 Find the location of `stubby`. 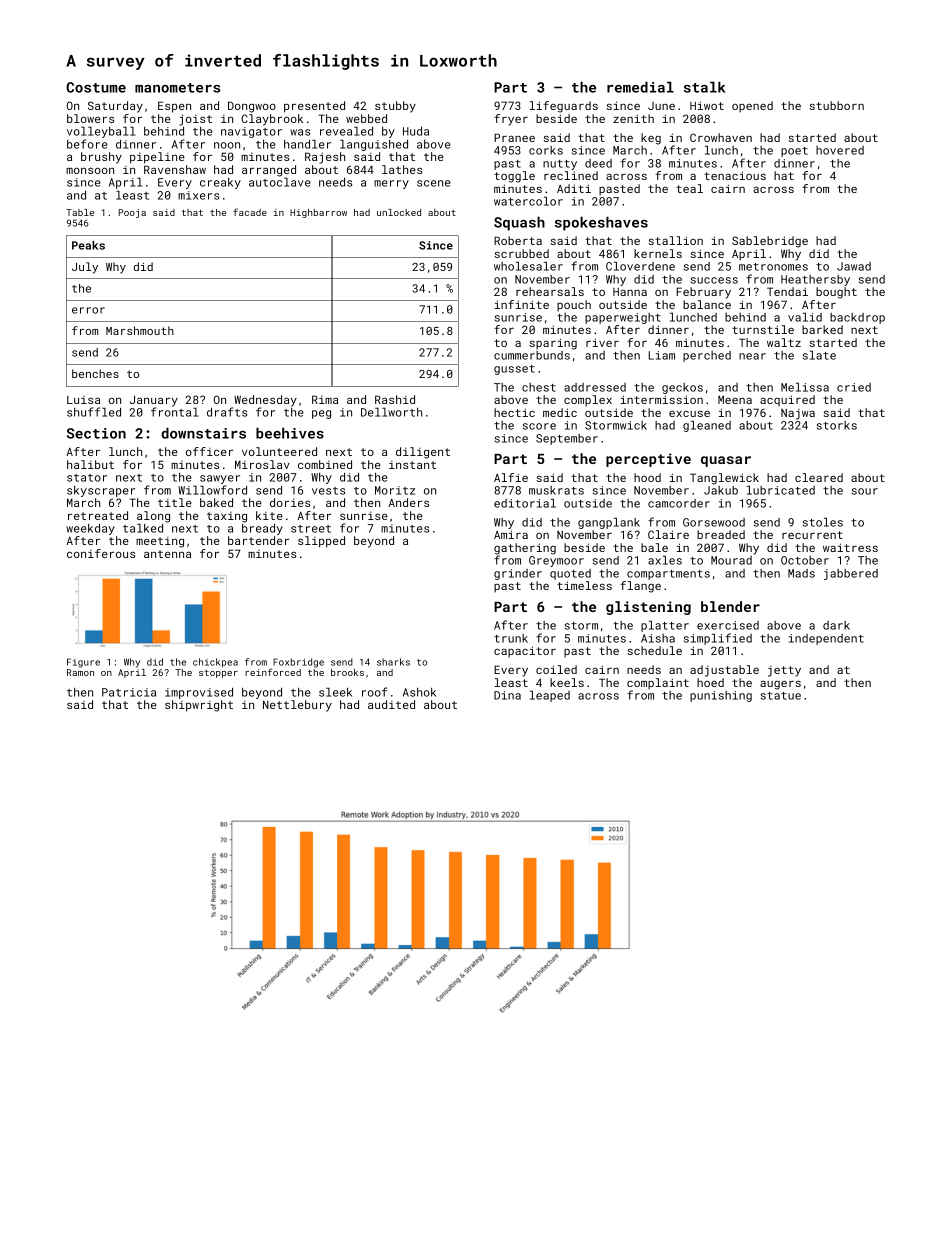

stubby is located at coordinates (395, 107).
